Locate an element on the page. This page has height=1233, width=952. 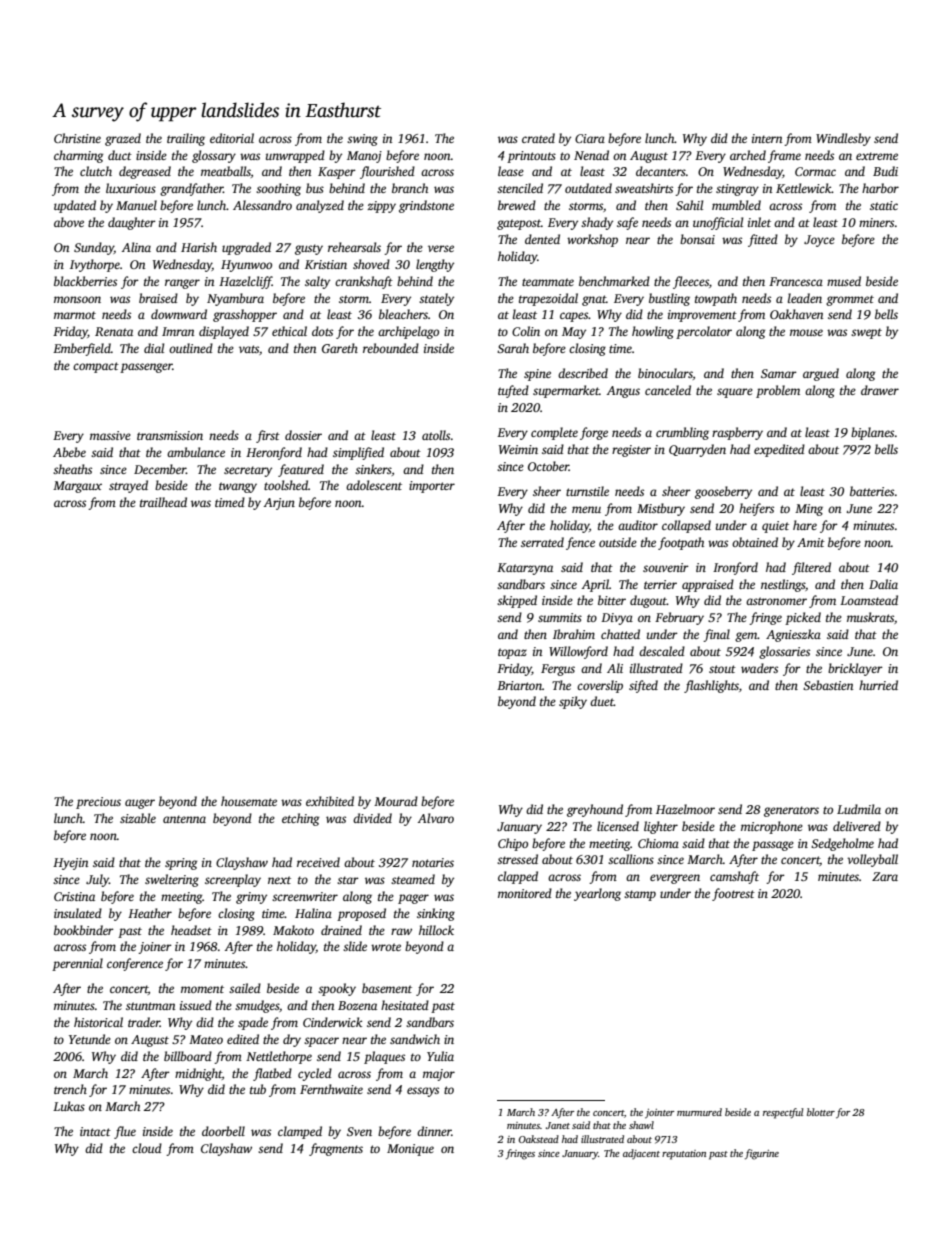
gatepost is located at coordinates (519, 224).
